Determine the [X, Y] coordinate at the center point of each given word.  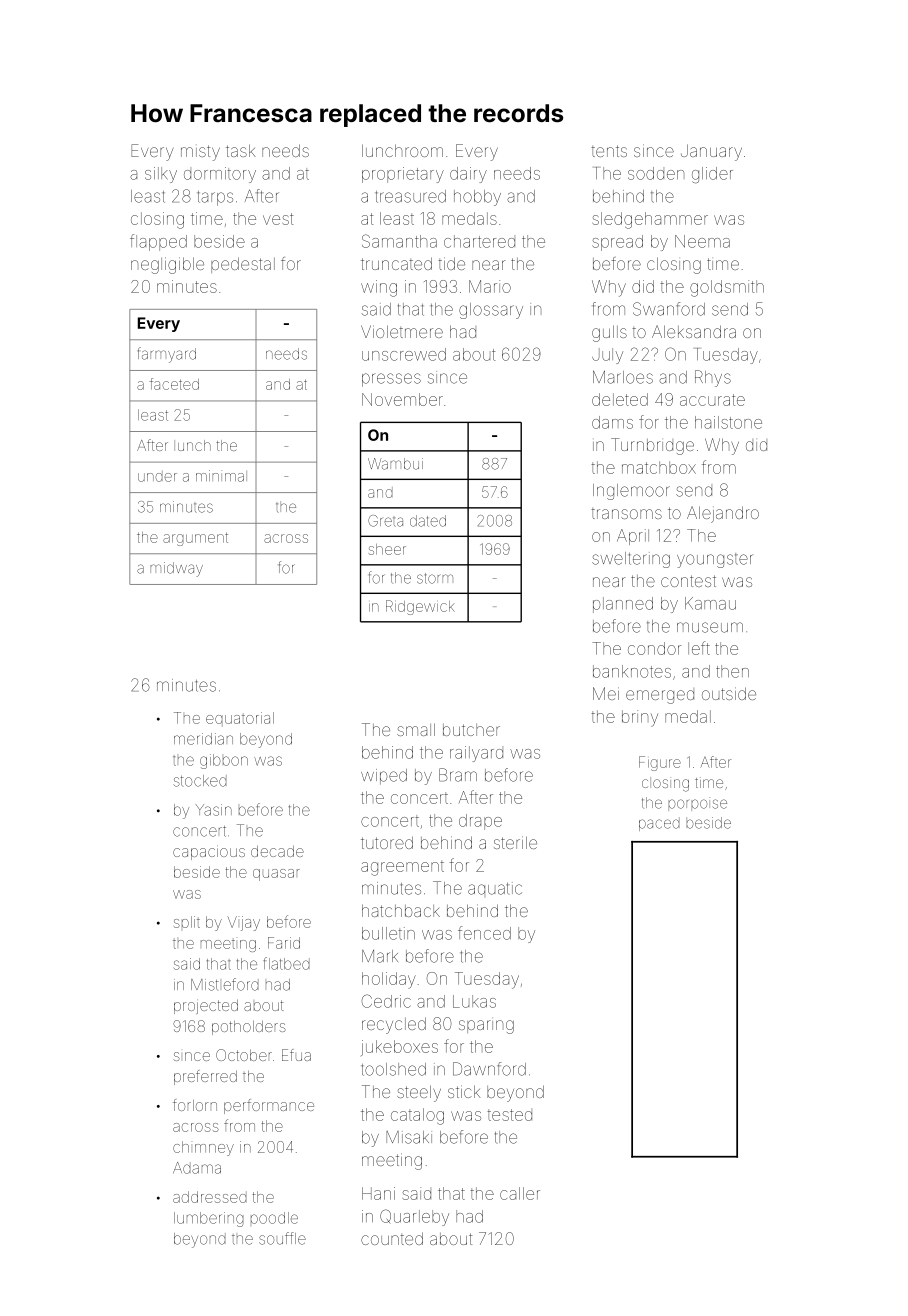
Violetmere [402, 331]
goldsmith [727, 288]
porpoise [697, 804]
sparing [486, 1027]
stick [464, 1091]
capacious [209, 852]
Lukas [474, 1001]
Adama [197, 1168]
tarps [215, 198]
